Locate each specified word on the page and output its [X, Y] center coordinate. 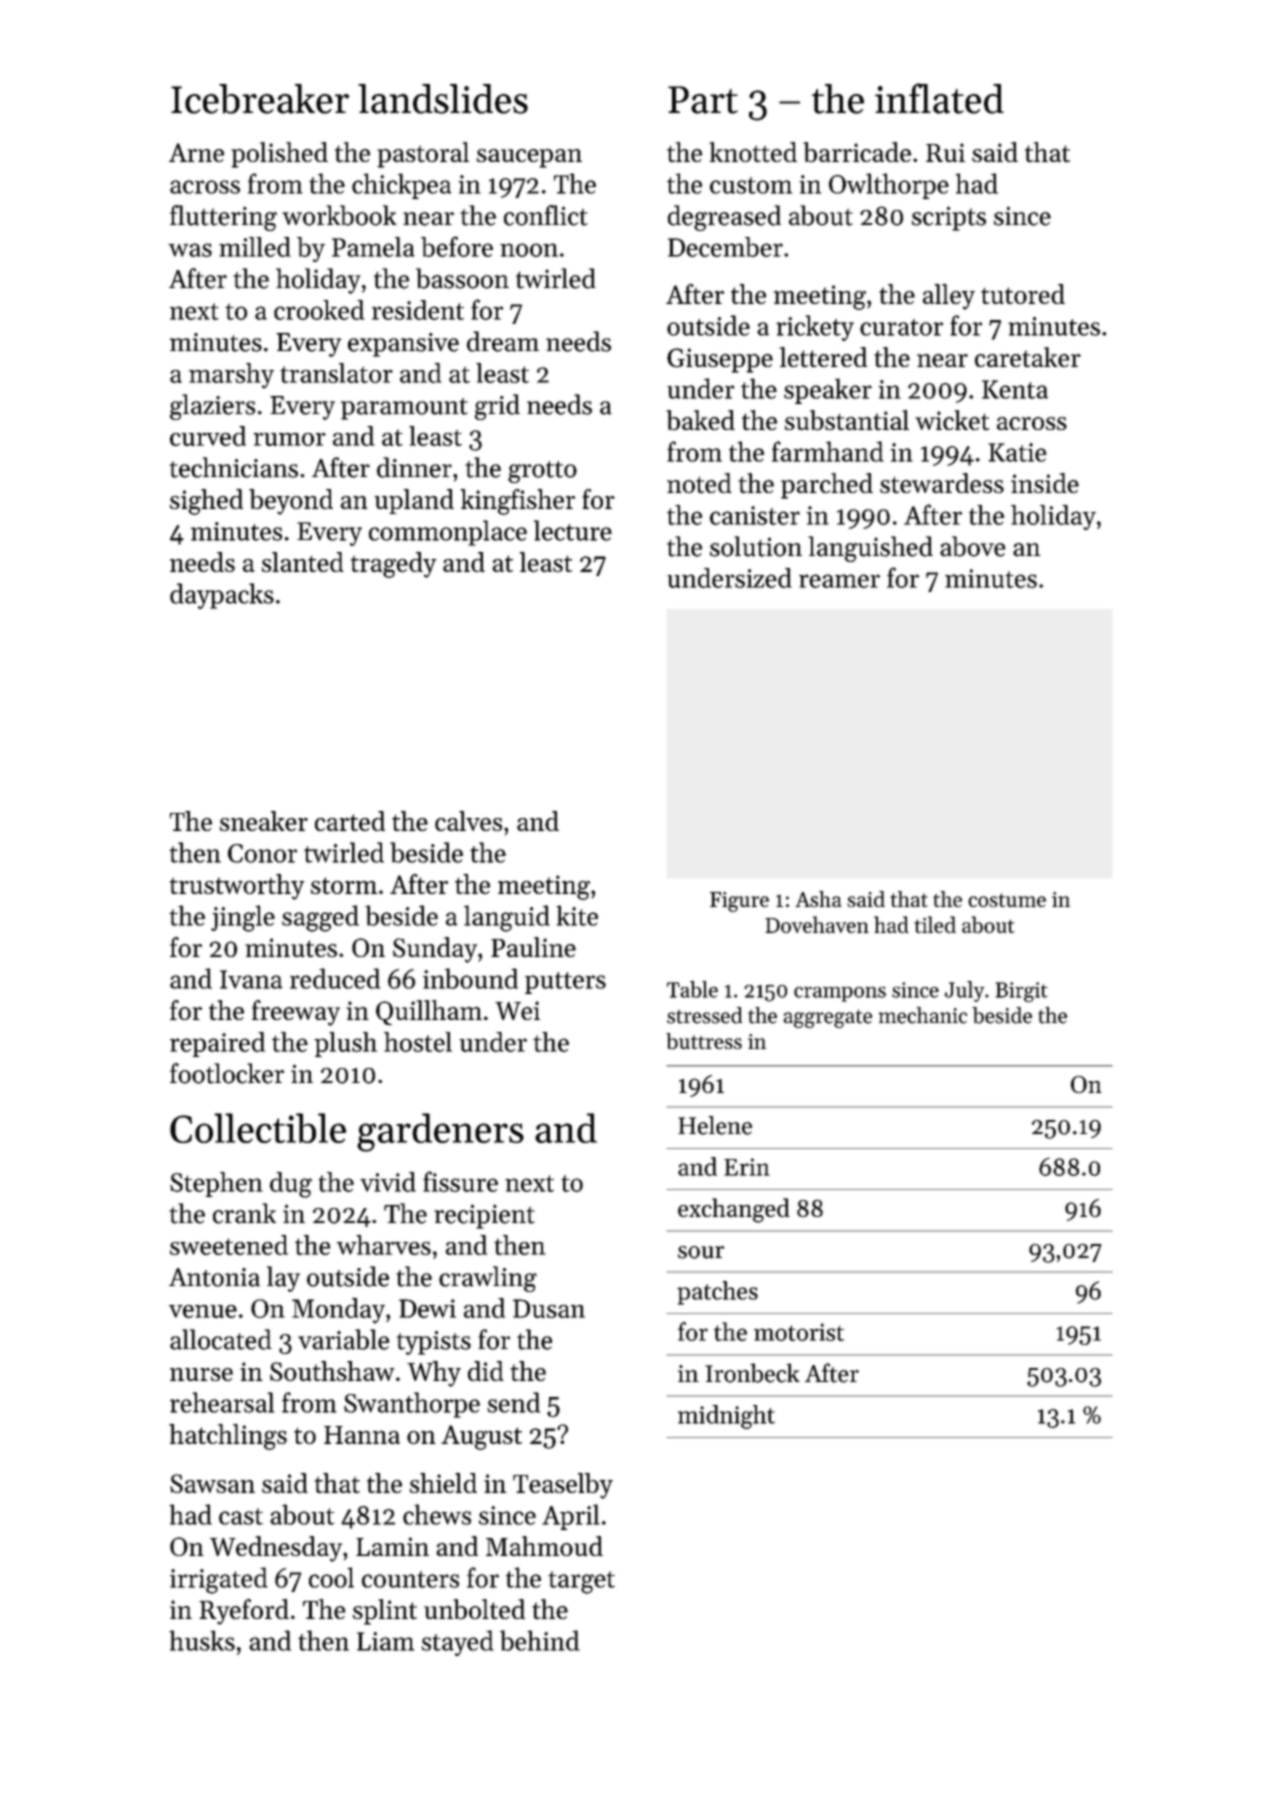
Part [703, 100]
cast [241, 1516]
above [972, 546]
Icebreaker [260, 99]
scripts [949, 218]
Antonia [214, 1277]
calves [468, 821]
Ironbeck [752, 1373]
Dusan [549, 1308]
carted [350, 821]
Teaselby [563, 1486]
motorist [799, 1332]
